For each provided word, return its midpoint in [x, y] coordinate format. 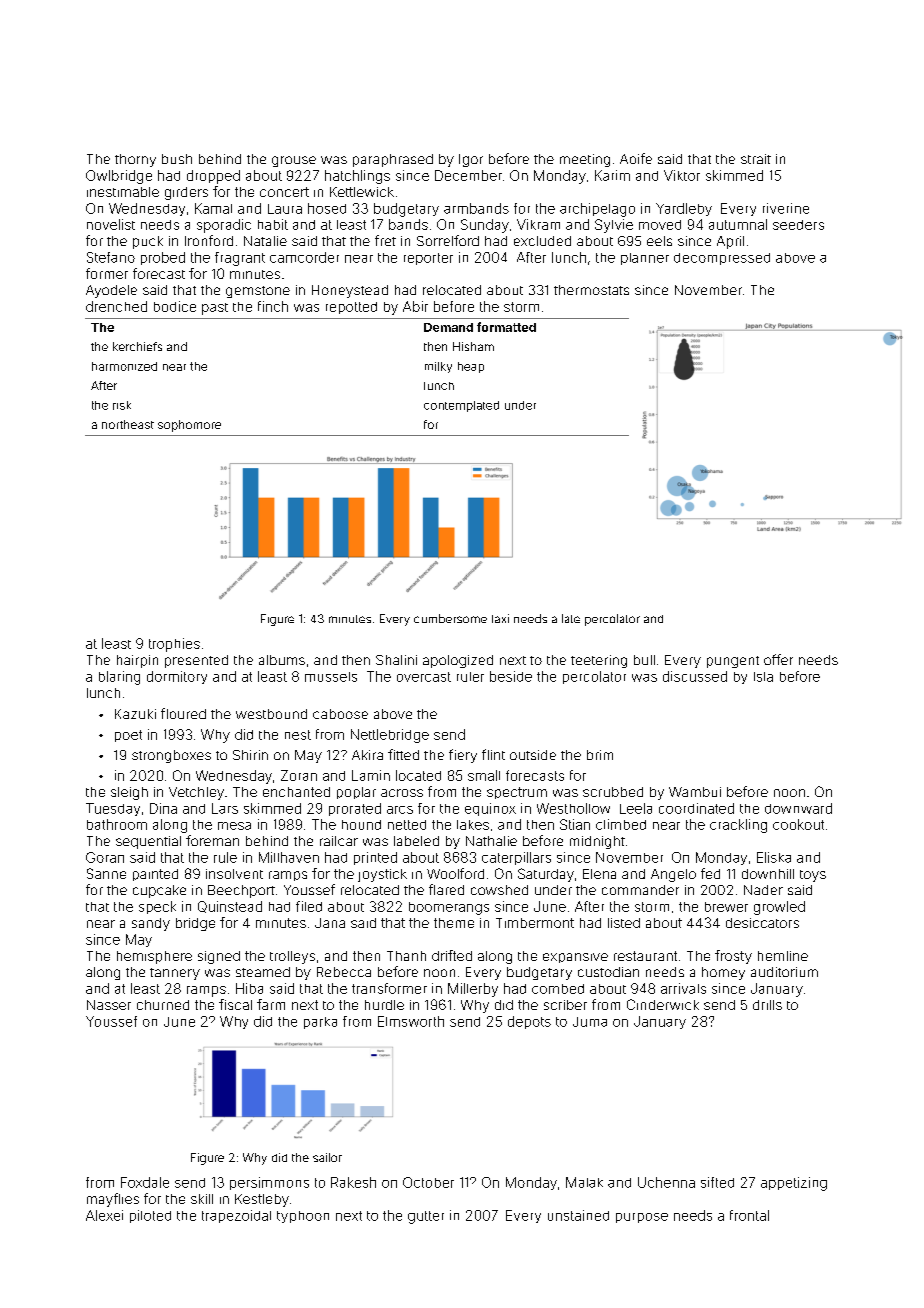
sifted [717, 1182]
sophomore [189, 426]
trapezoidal [236, 1216]
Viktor [682, 175]
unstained [578, 1215]
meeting [585, 160]
